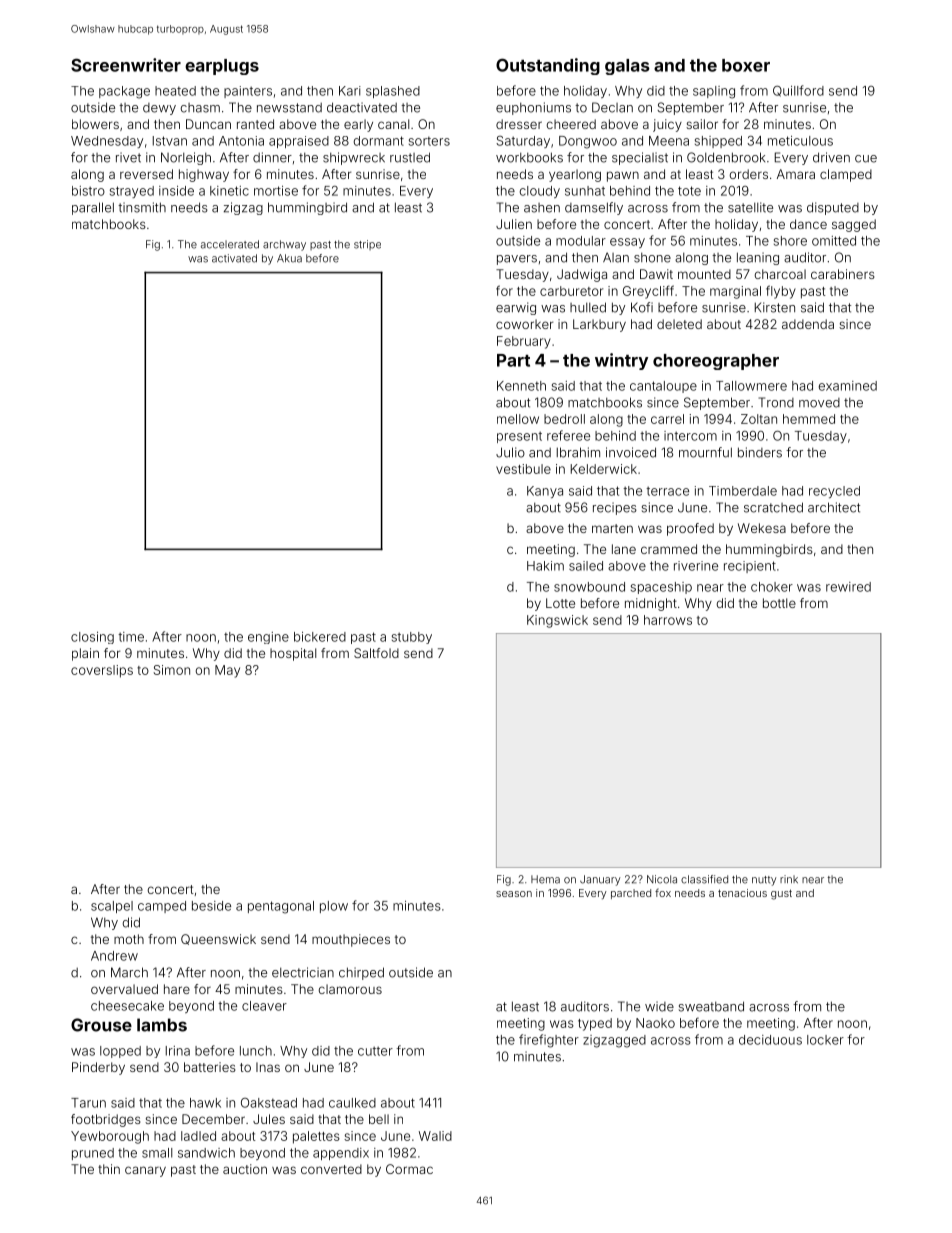 Image resolution: width=952 pixels, height=1233 pixels. Describe the element at coordinates (759, 419) in the page. I see `Zoltan` at that location.
